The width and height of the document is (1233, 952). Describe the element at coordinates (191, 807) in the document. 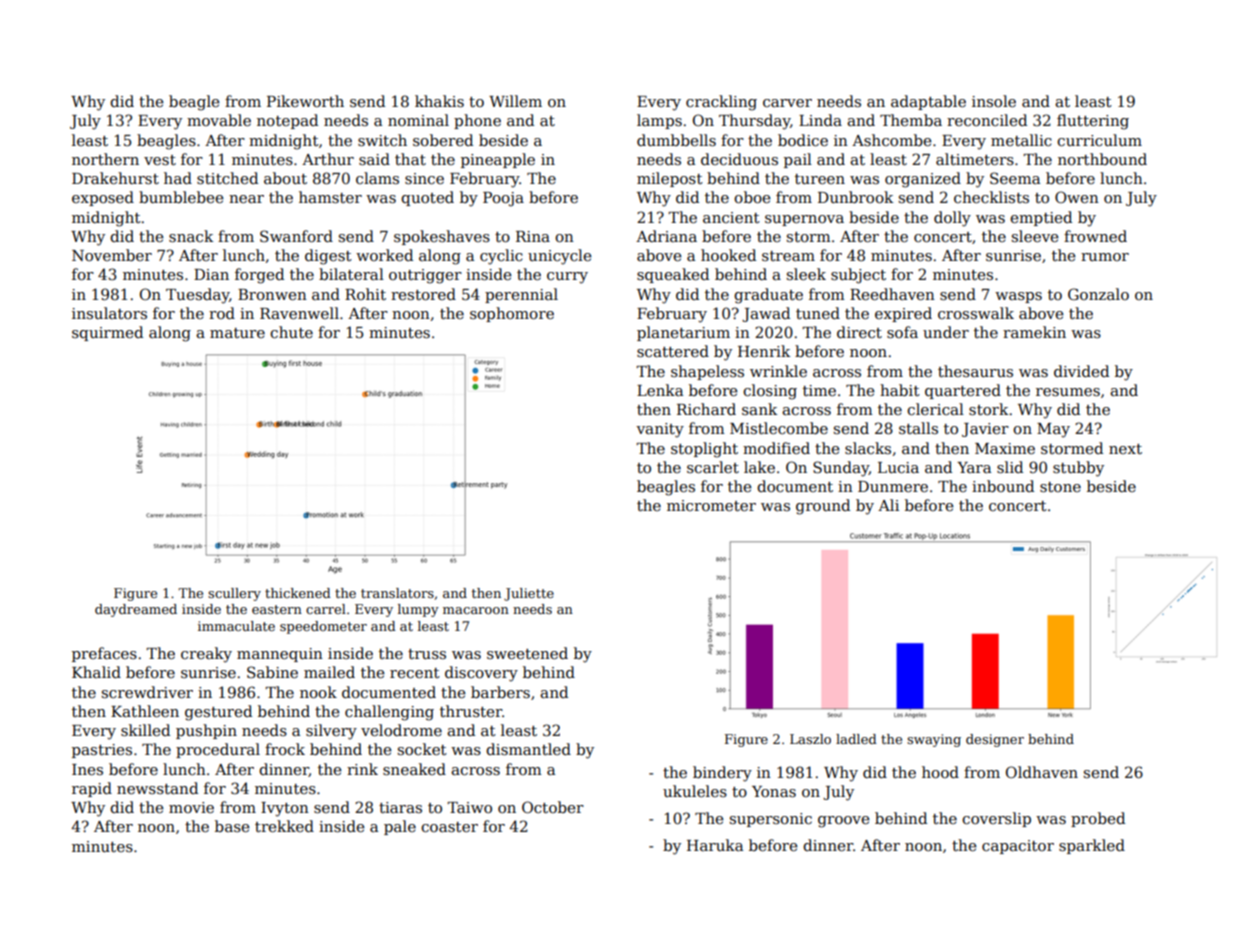

I see `movie` at that location.
